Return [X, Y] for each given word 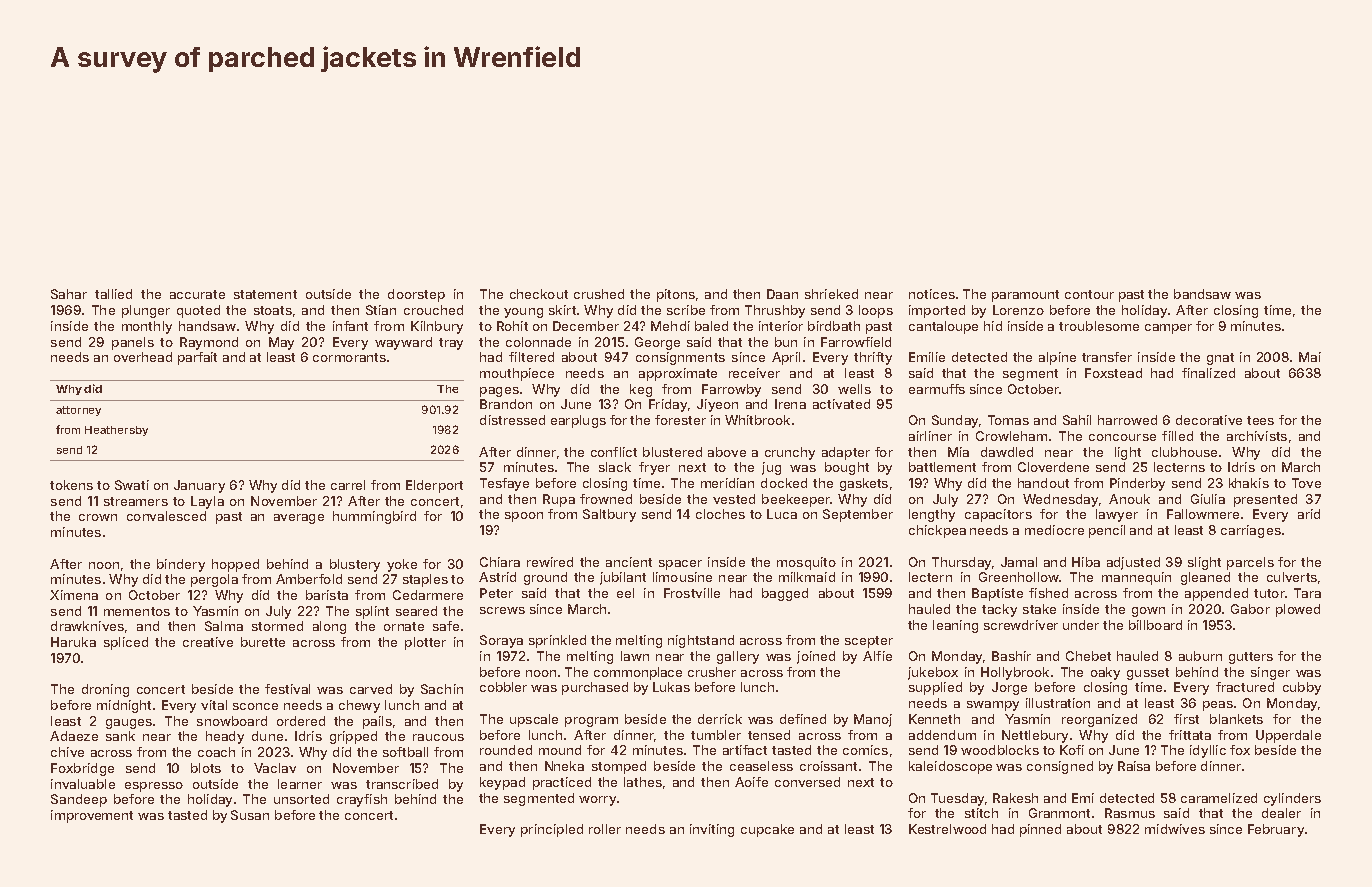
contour [1089, 294]
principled [552, 830]
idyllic [1208, 751]
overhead [143, 357]
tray [451, 344]
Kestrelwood [947, 829]
